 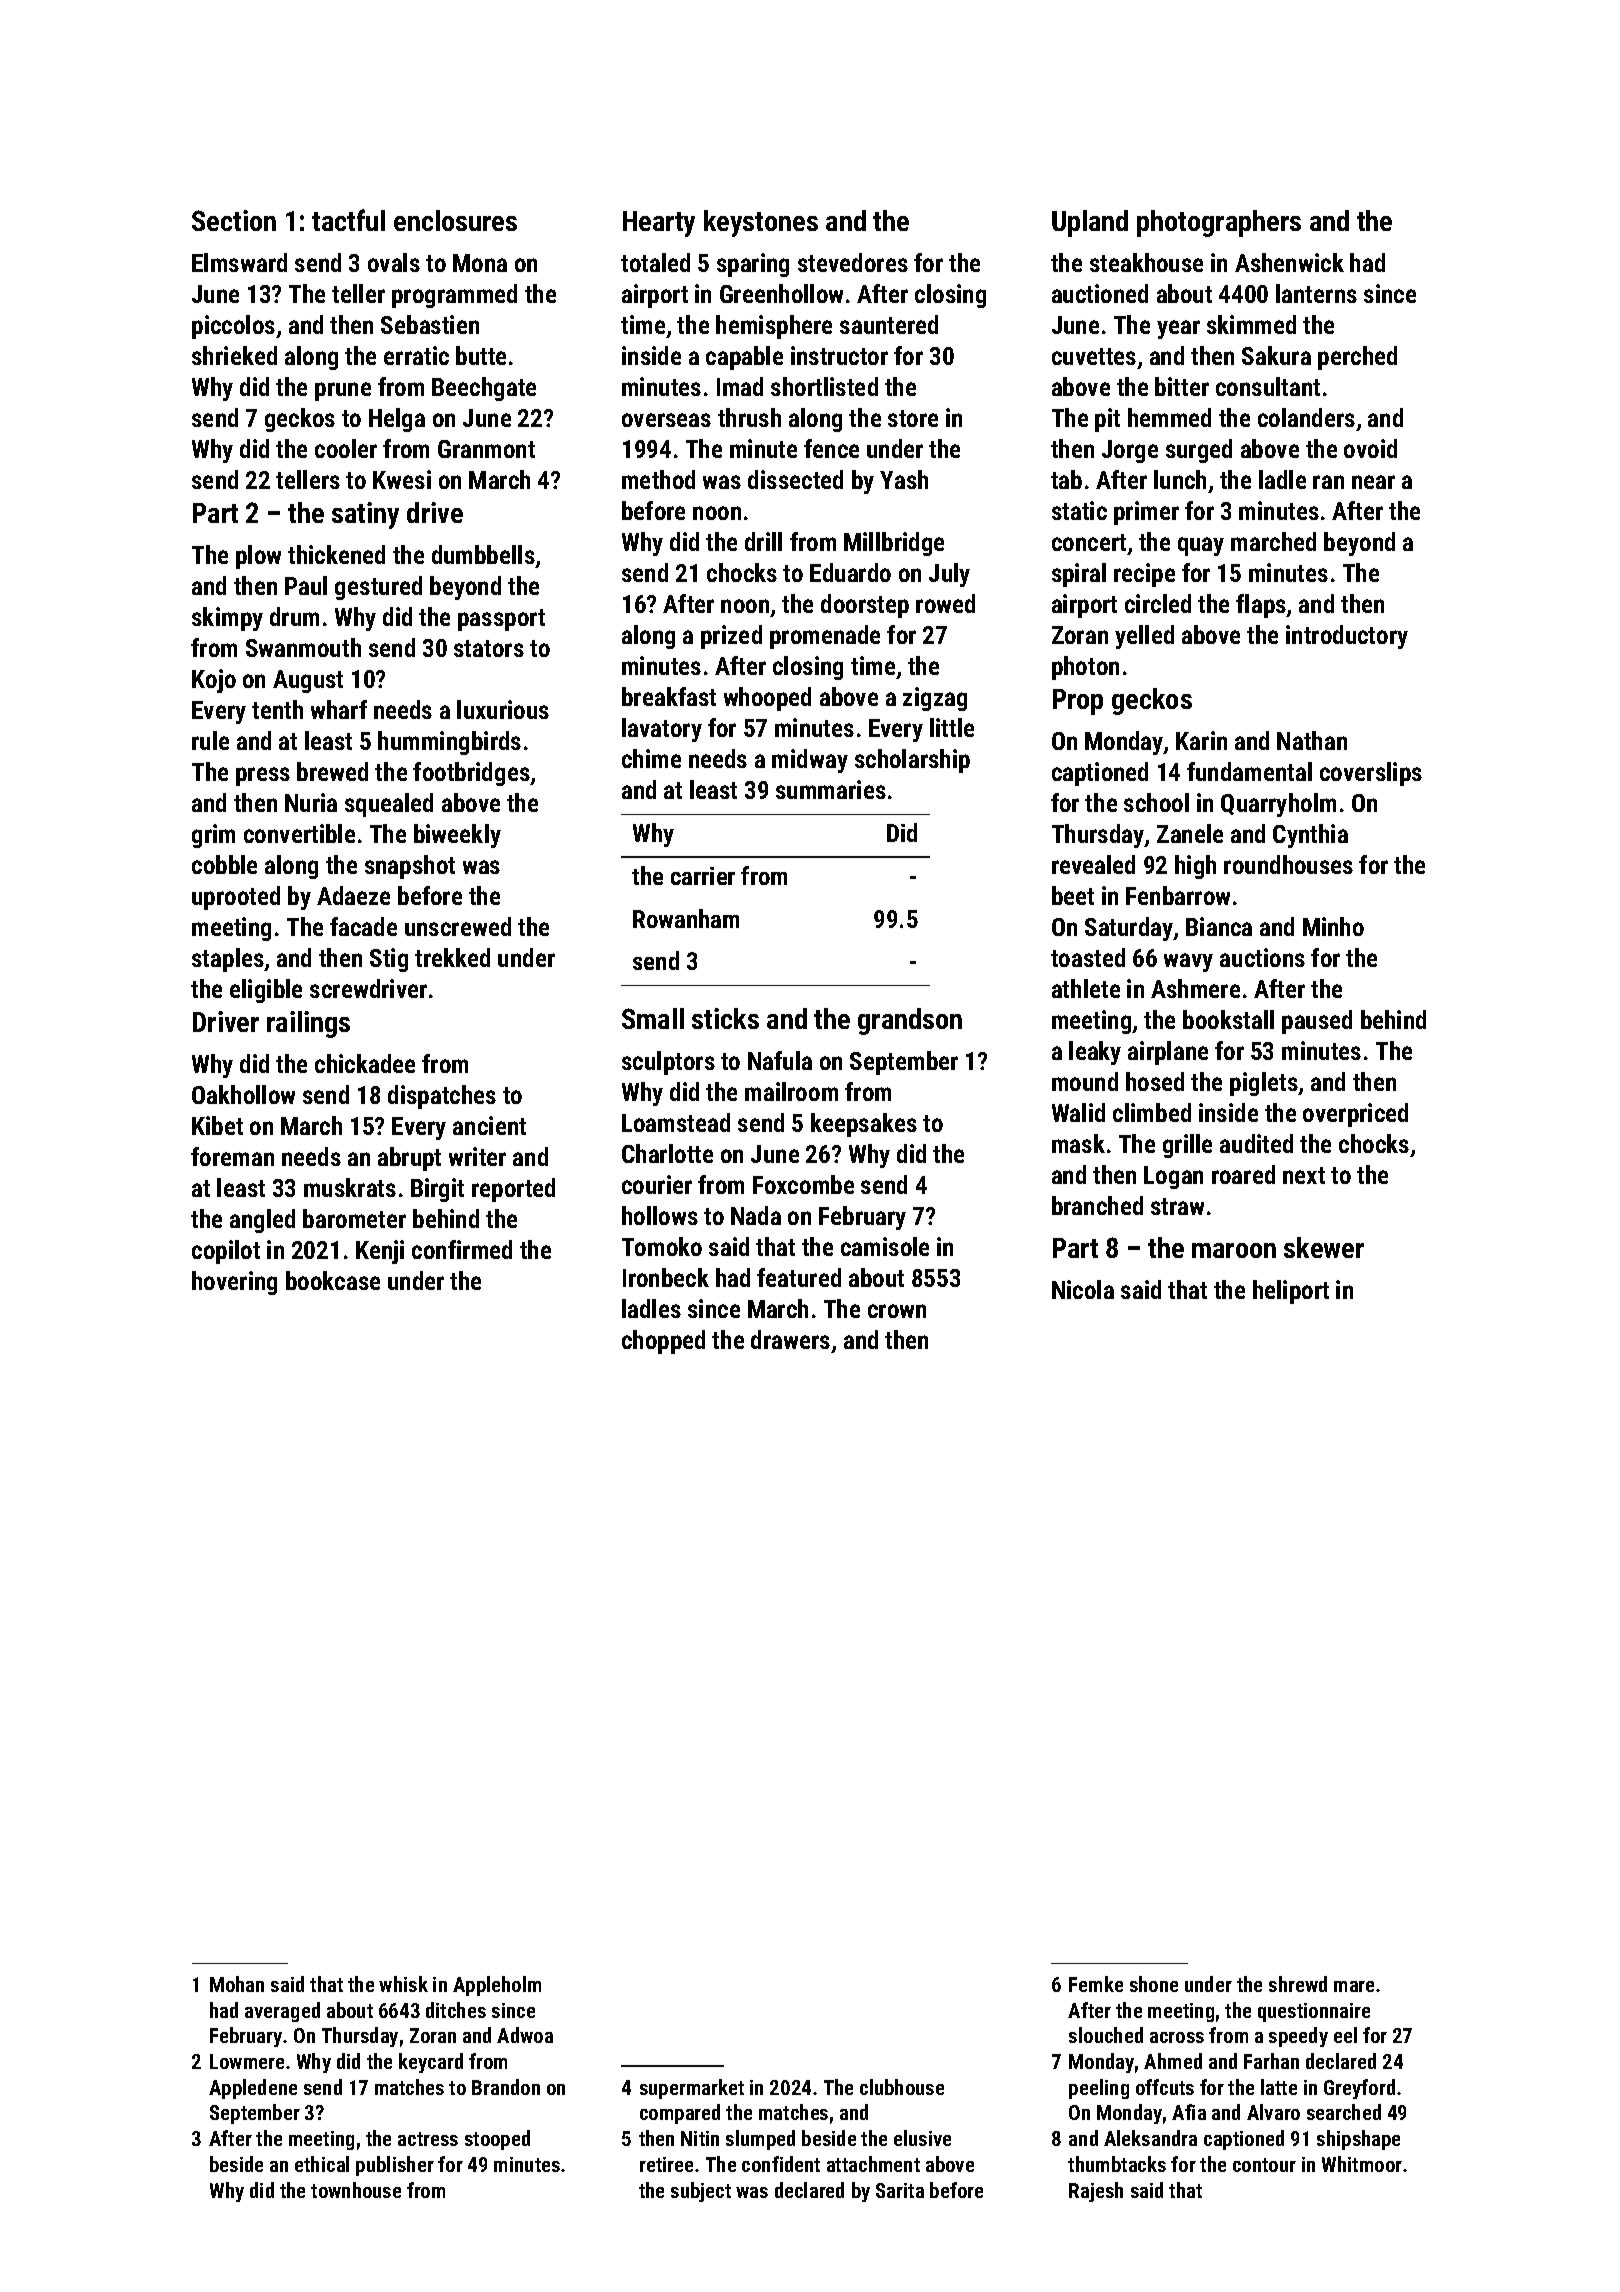 I want to click on snapshot, so click(x=410, y=867).
